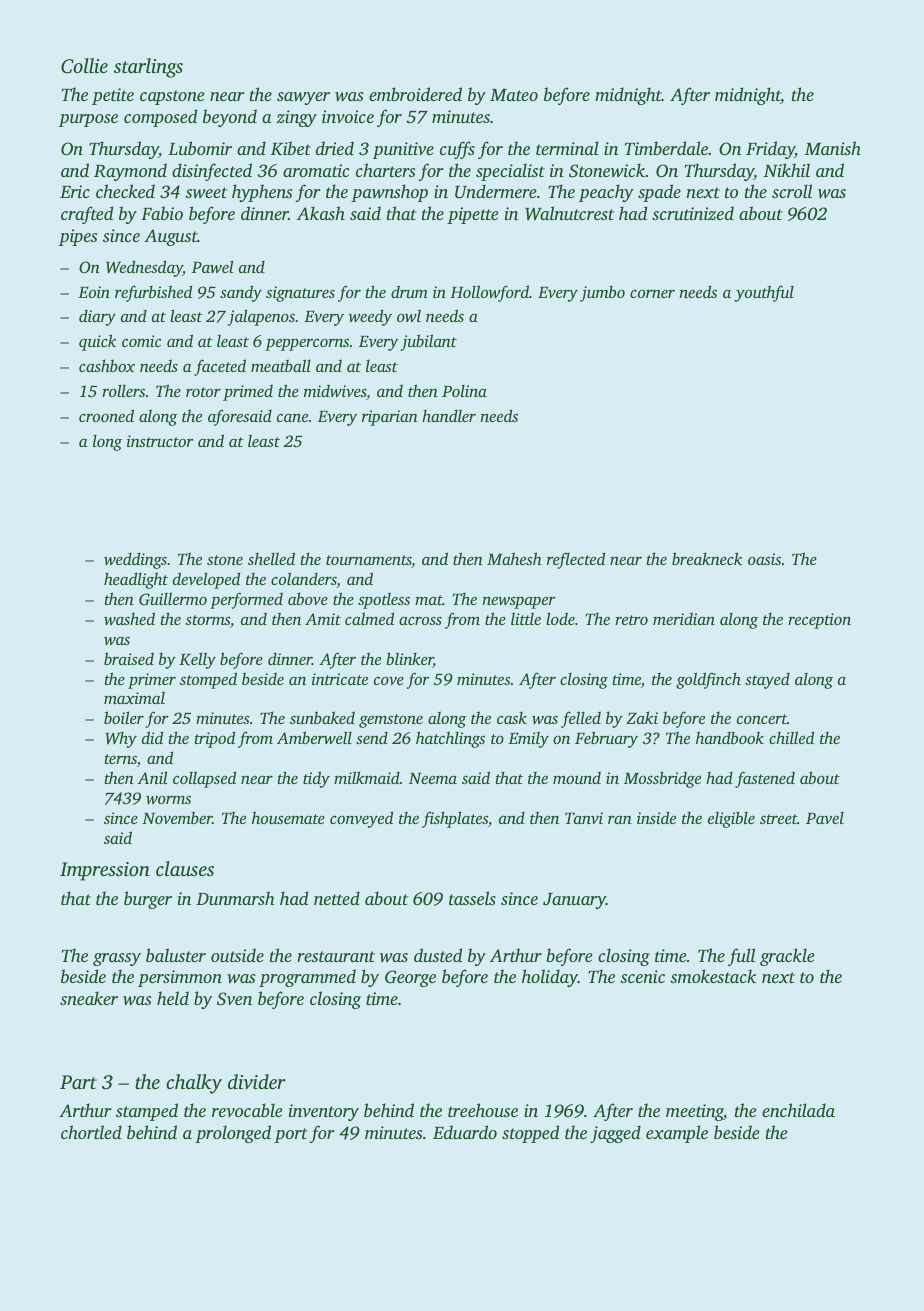  What do you see at coordinates (89, 998) in the document?
I see `sneaker` at bounding box center [89, 998].
